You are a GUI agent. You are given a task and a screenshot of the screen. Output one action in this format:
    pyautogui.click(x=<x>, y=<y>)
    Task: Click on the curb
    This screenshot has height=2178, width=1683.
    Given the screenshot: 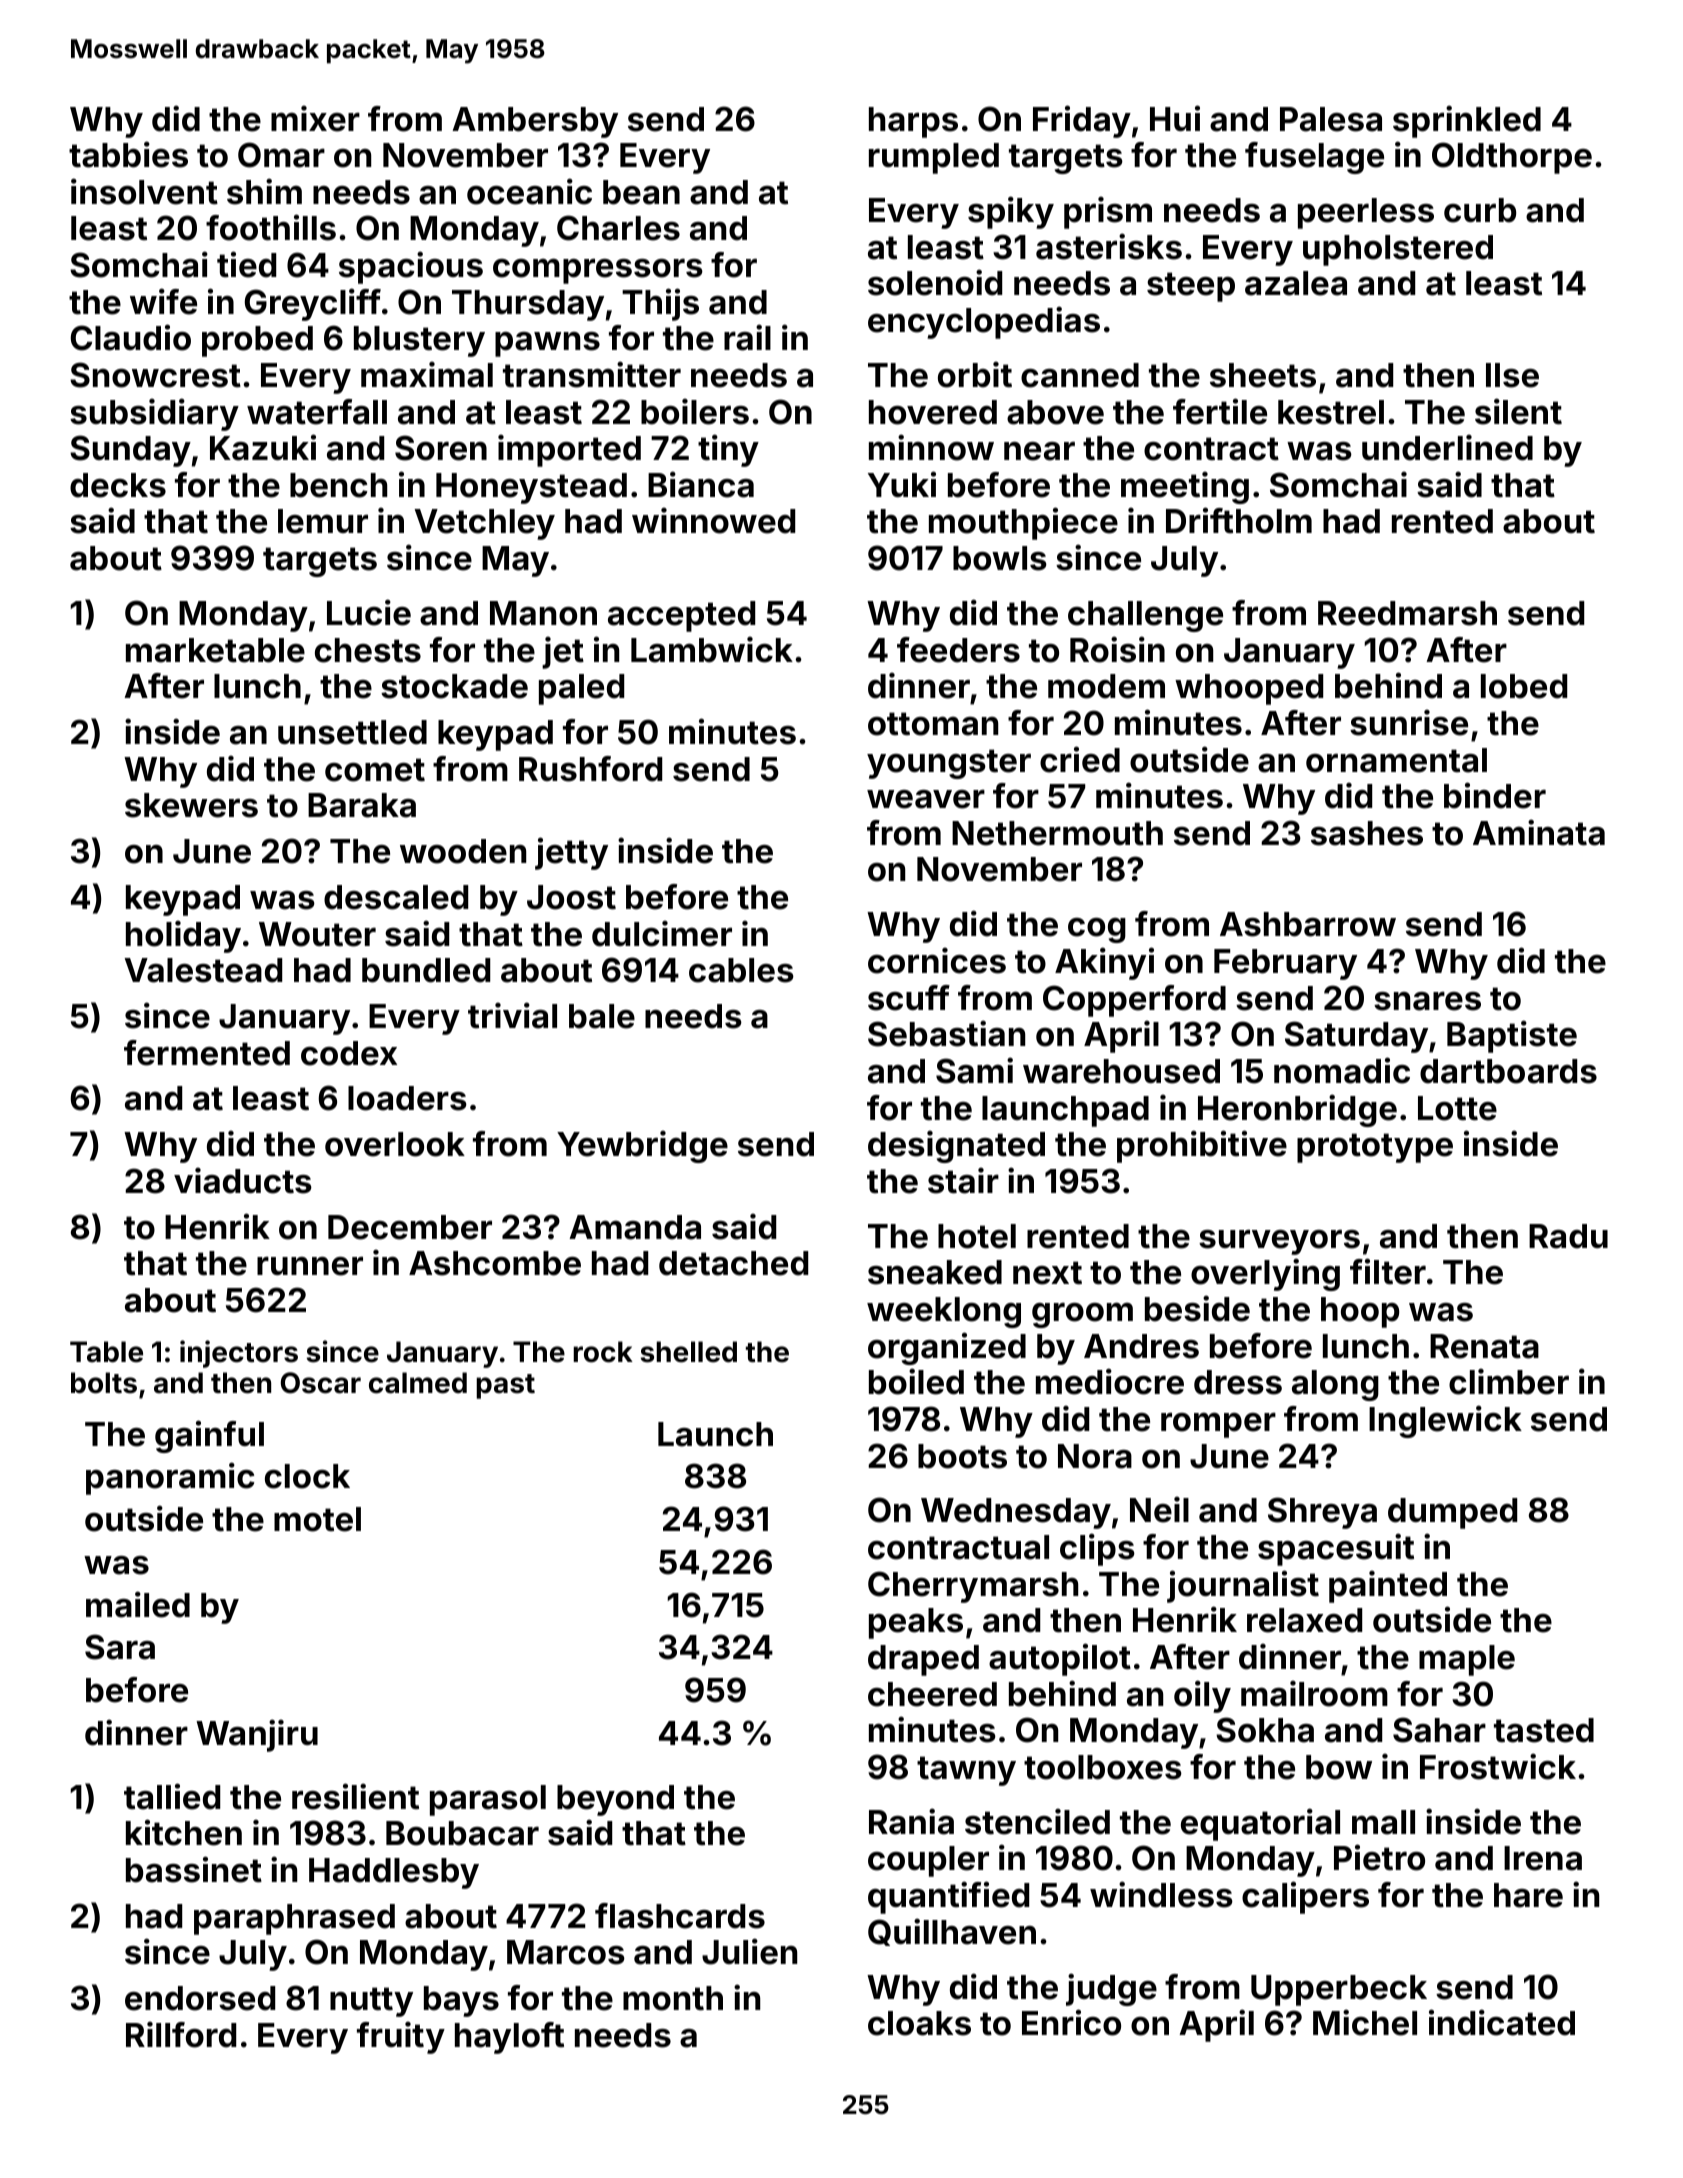 What is the action you would take?
    pyautogui.click(x=1480, y=210)
